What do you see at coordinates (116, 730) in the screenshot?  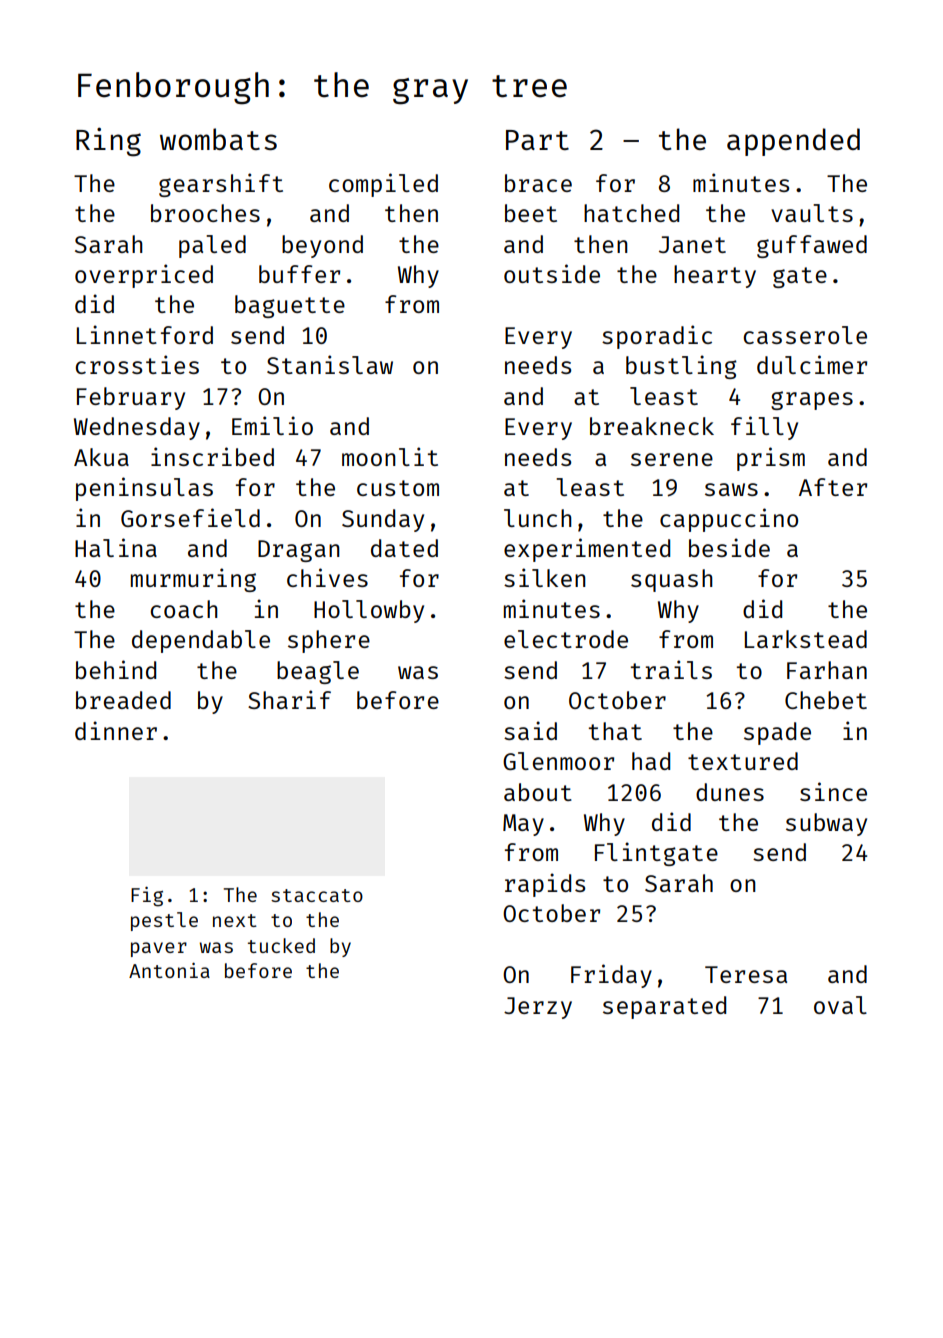 I see `dinner` at bounding box center [116, 730].
